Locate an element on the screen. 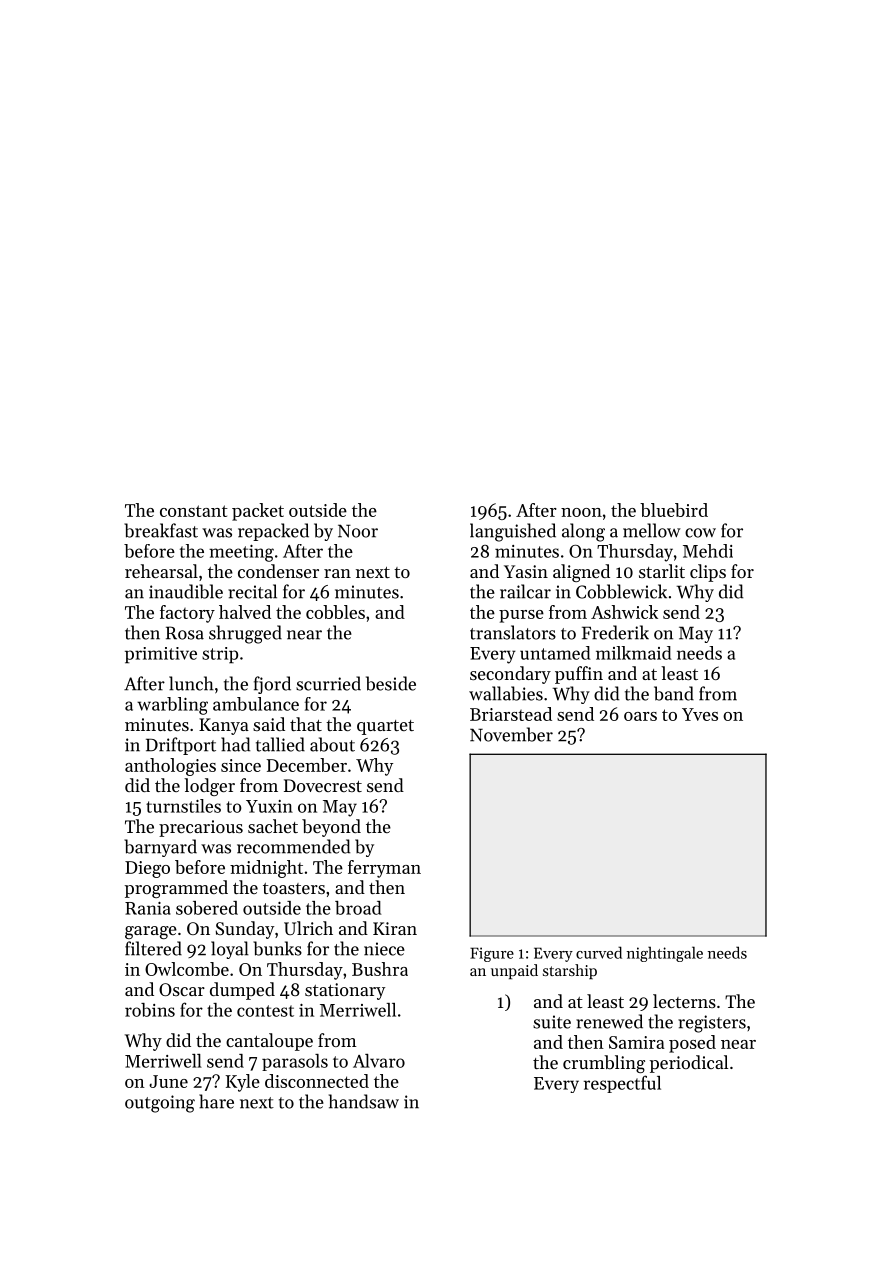  constant is located at coordinates (194, 511).
